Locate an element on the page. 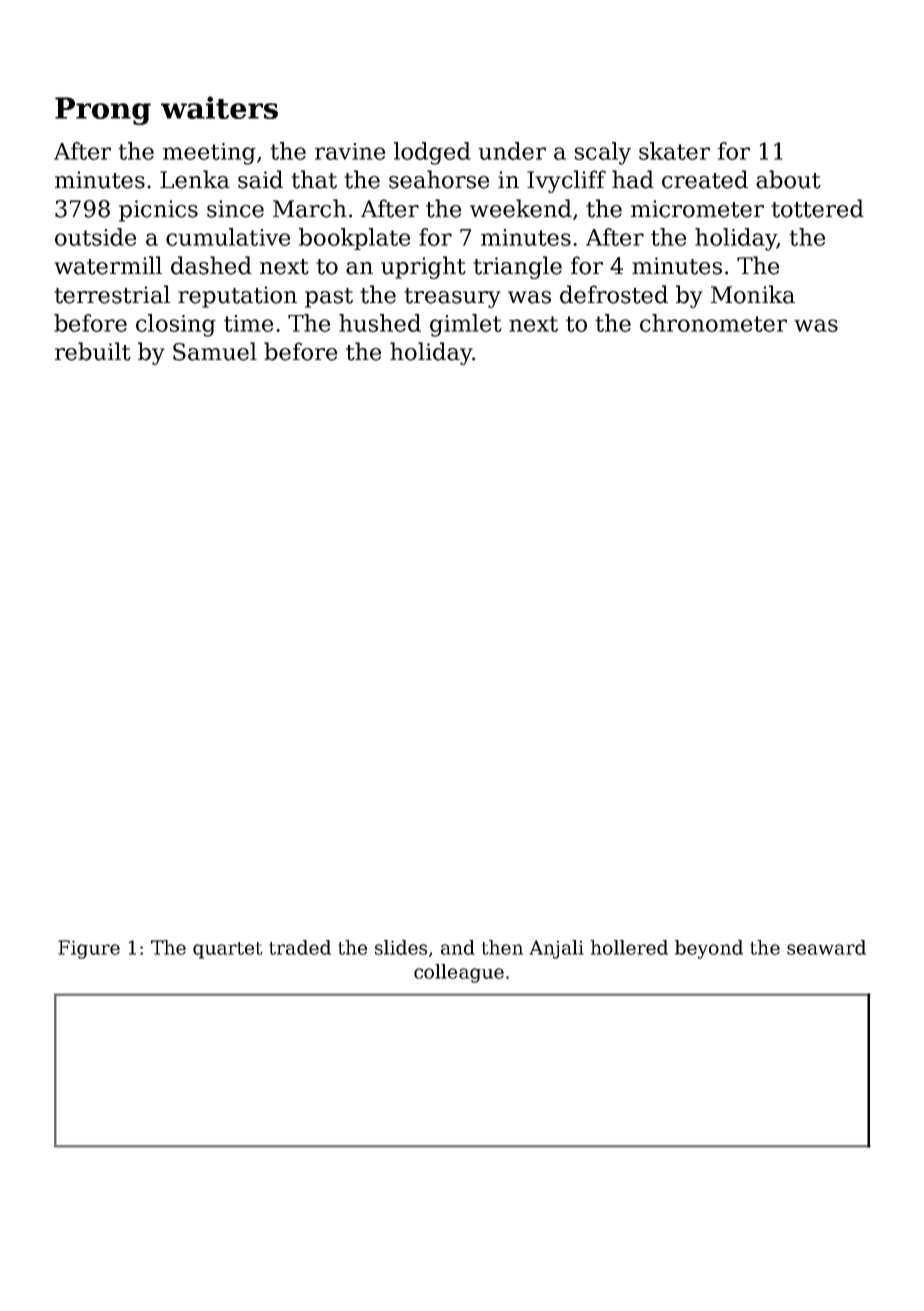  meeting is located at coordinates (209, 154).
